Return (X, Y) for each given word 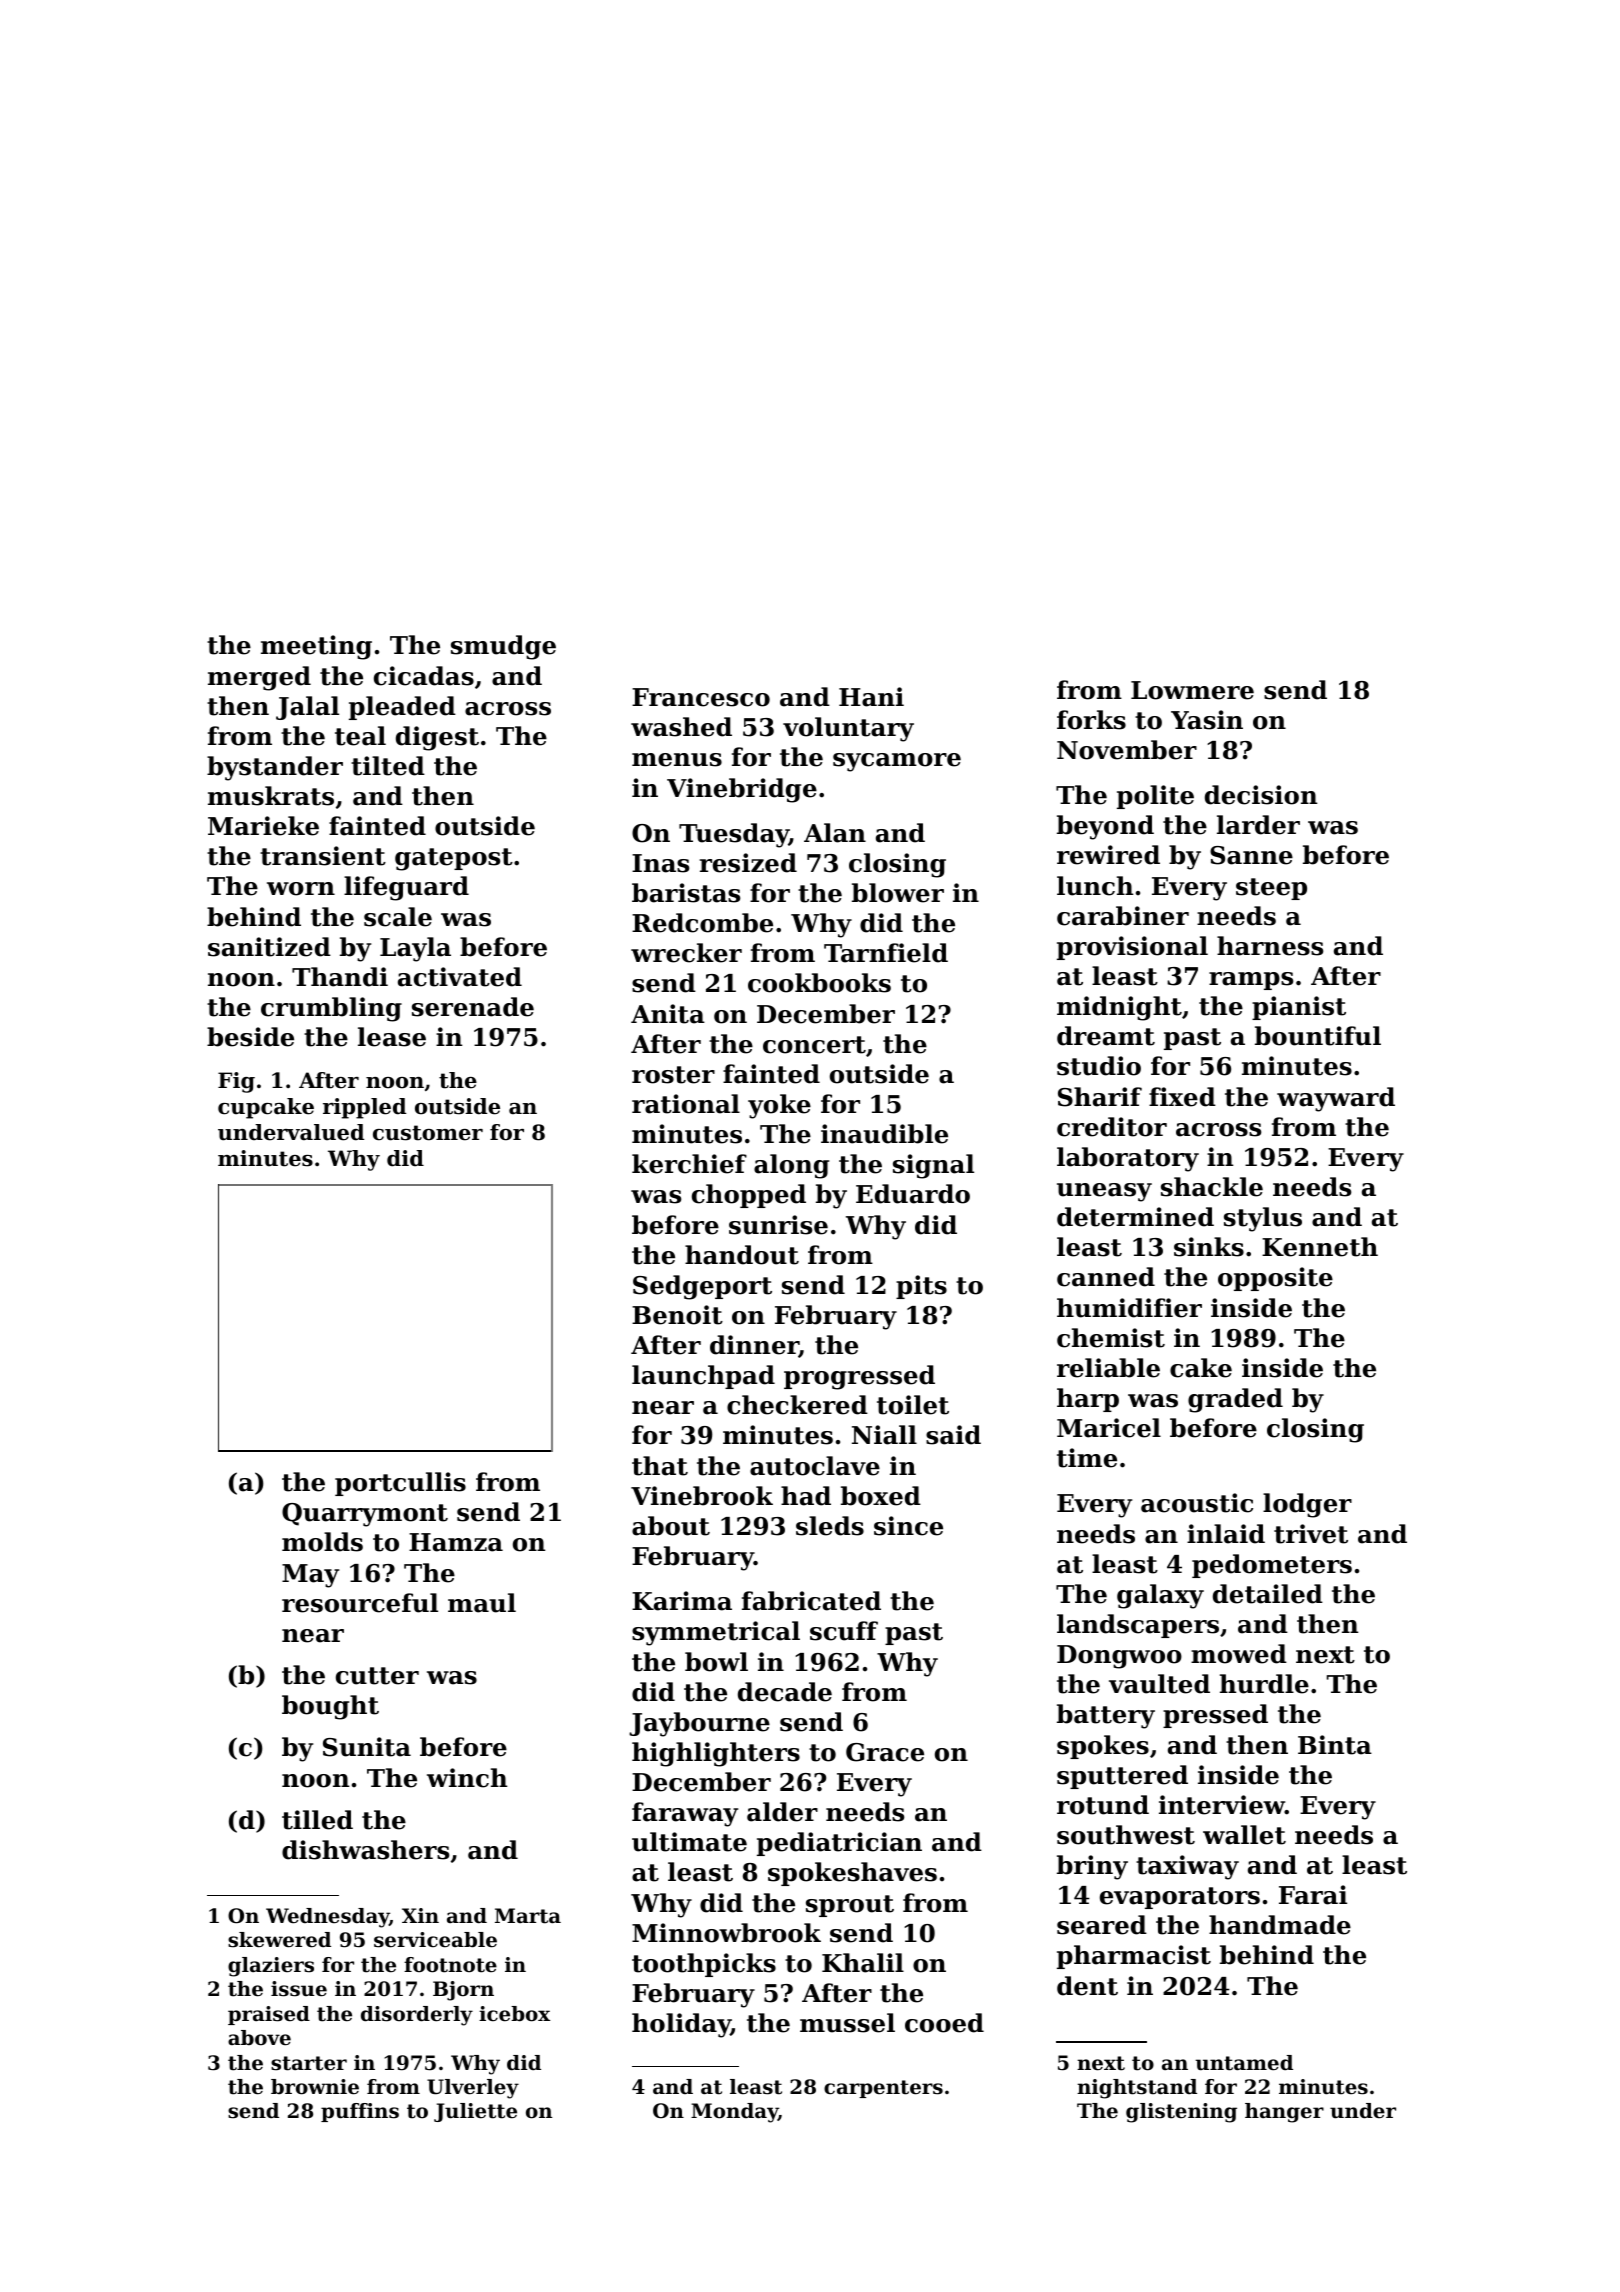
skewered (279, 1940)
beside (250, 1037)
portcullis (400, 1484)
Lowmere (1192, 690)
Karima (682, 1601)
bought (330, 1707)
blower (898, 893)
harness (1270, 946)
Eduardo (913, 1194)
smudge (503, 647)
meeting (316, 647)
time (1087, 1458)
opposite (1275, 1279)
